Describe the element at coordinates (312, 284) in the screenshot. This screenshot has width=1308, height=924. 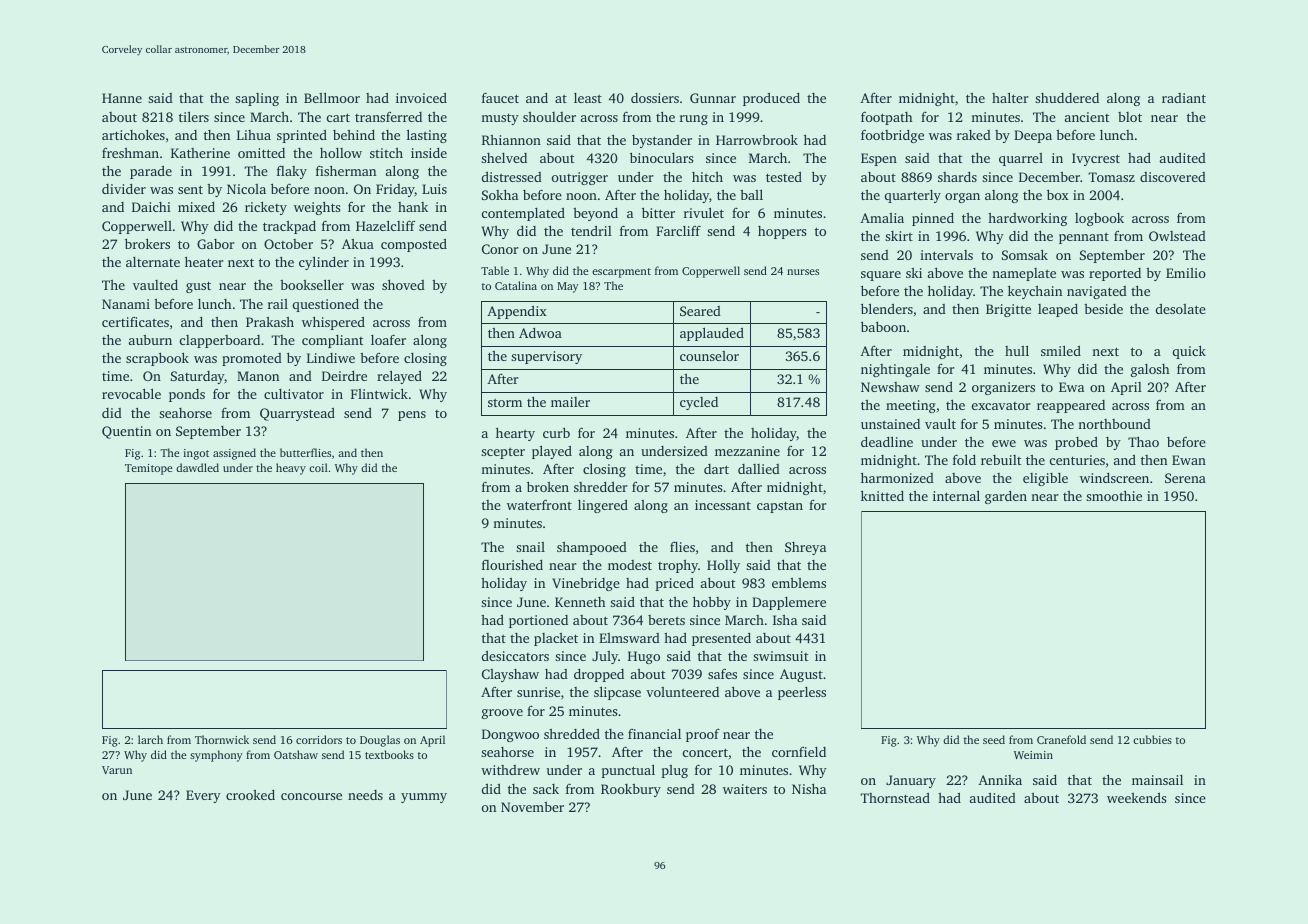
I see `bookseller` at that location.
